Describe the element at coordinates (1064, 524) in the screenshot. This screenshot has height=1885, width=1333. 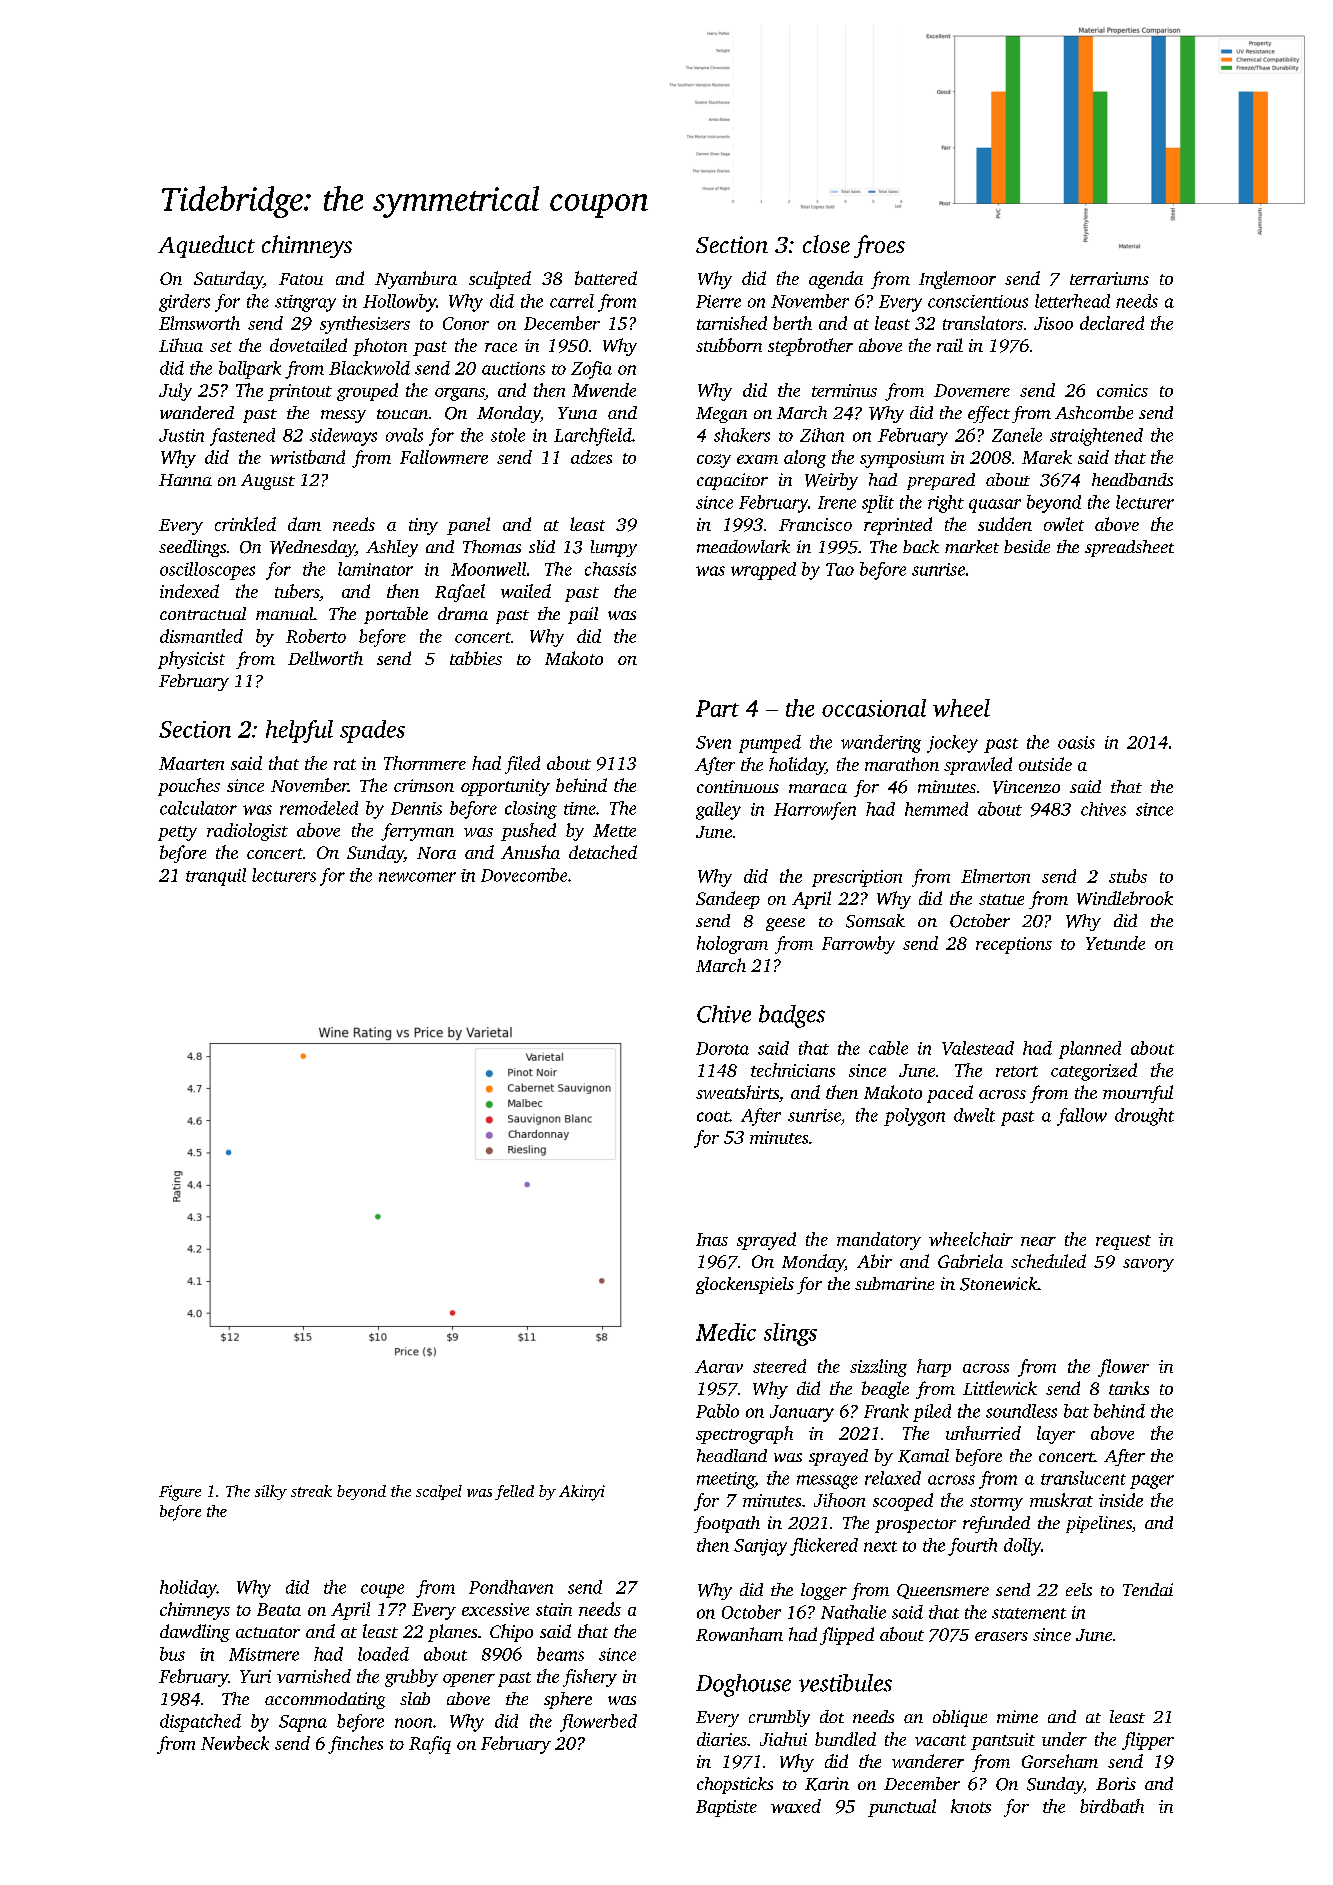
I see `owlet` at that location.
